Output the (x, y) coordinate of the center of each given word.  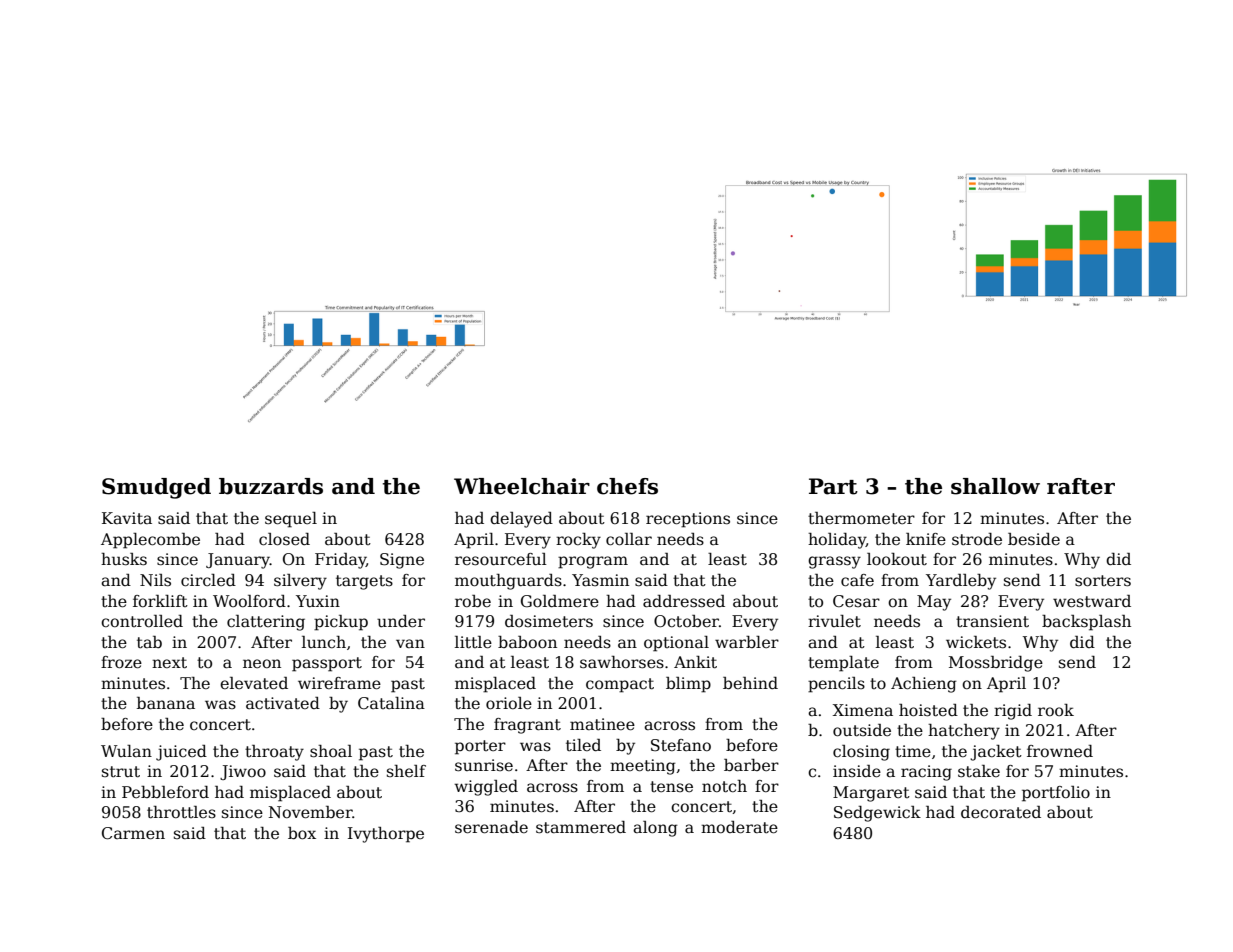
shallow (995, 486)
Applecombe (150, 541)
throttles (181, 812)
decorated (1001, 812)
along (655, 829)
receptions (688, 520)
